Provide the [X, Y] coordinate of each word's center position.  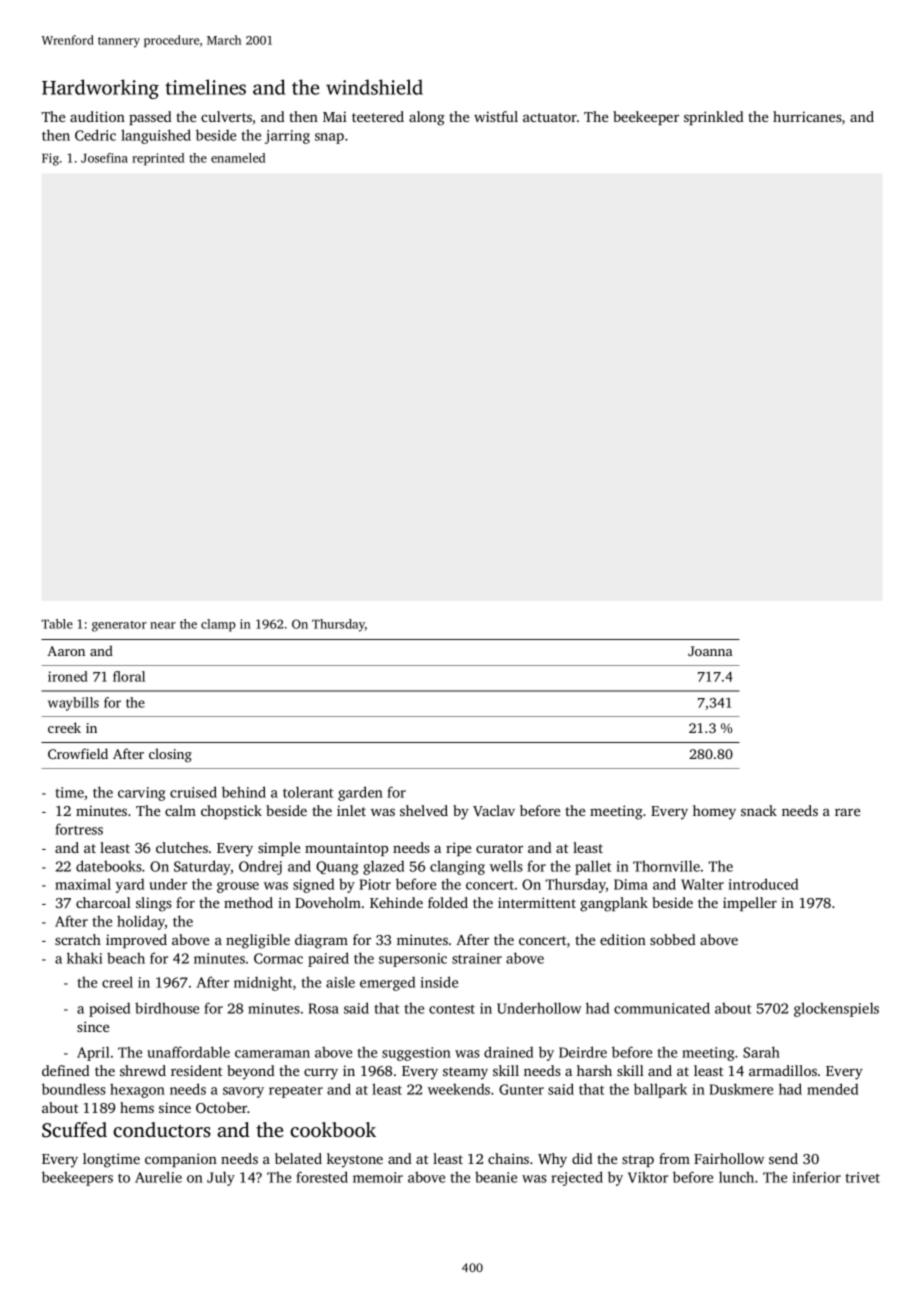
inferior [817, 1177]
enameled [238, 158]
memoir [378, 1177]
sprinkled [714, 118]
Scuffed [74, 1130]
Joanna [710, 651]
